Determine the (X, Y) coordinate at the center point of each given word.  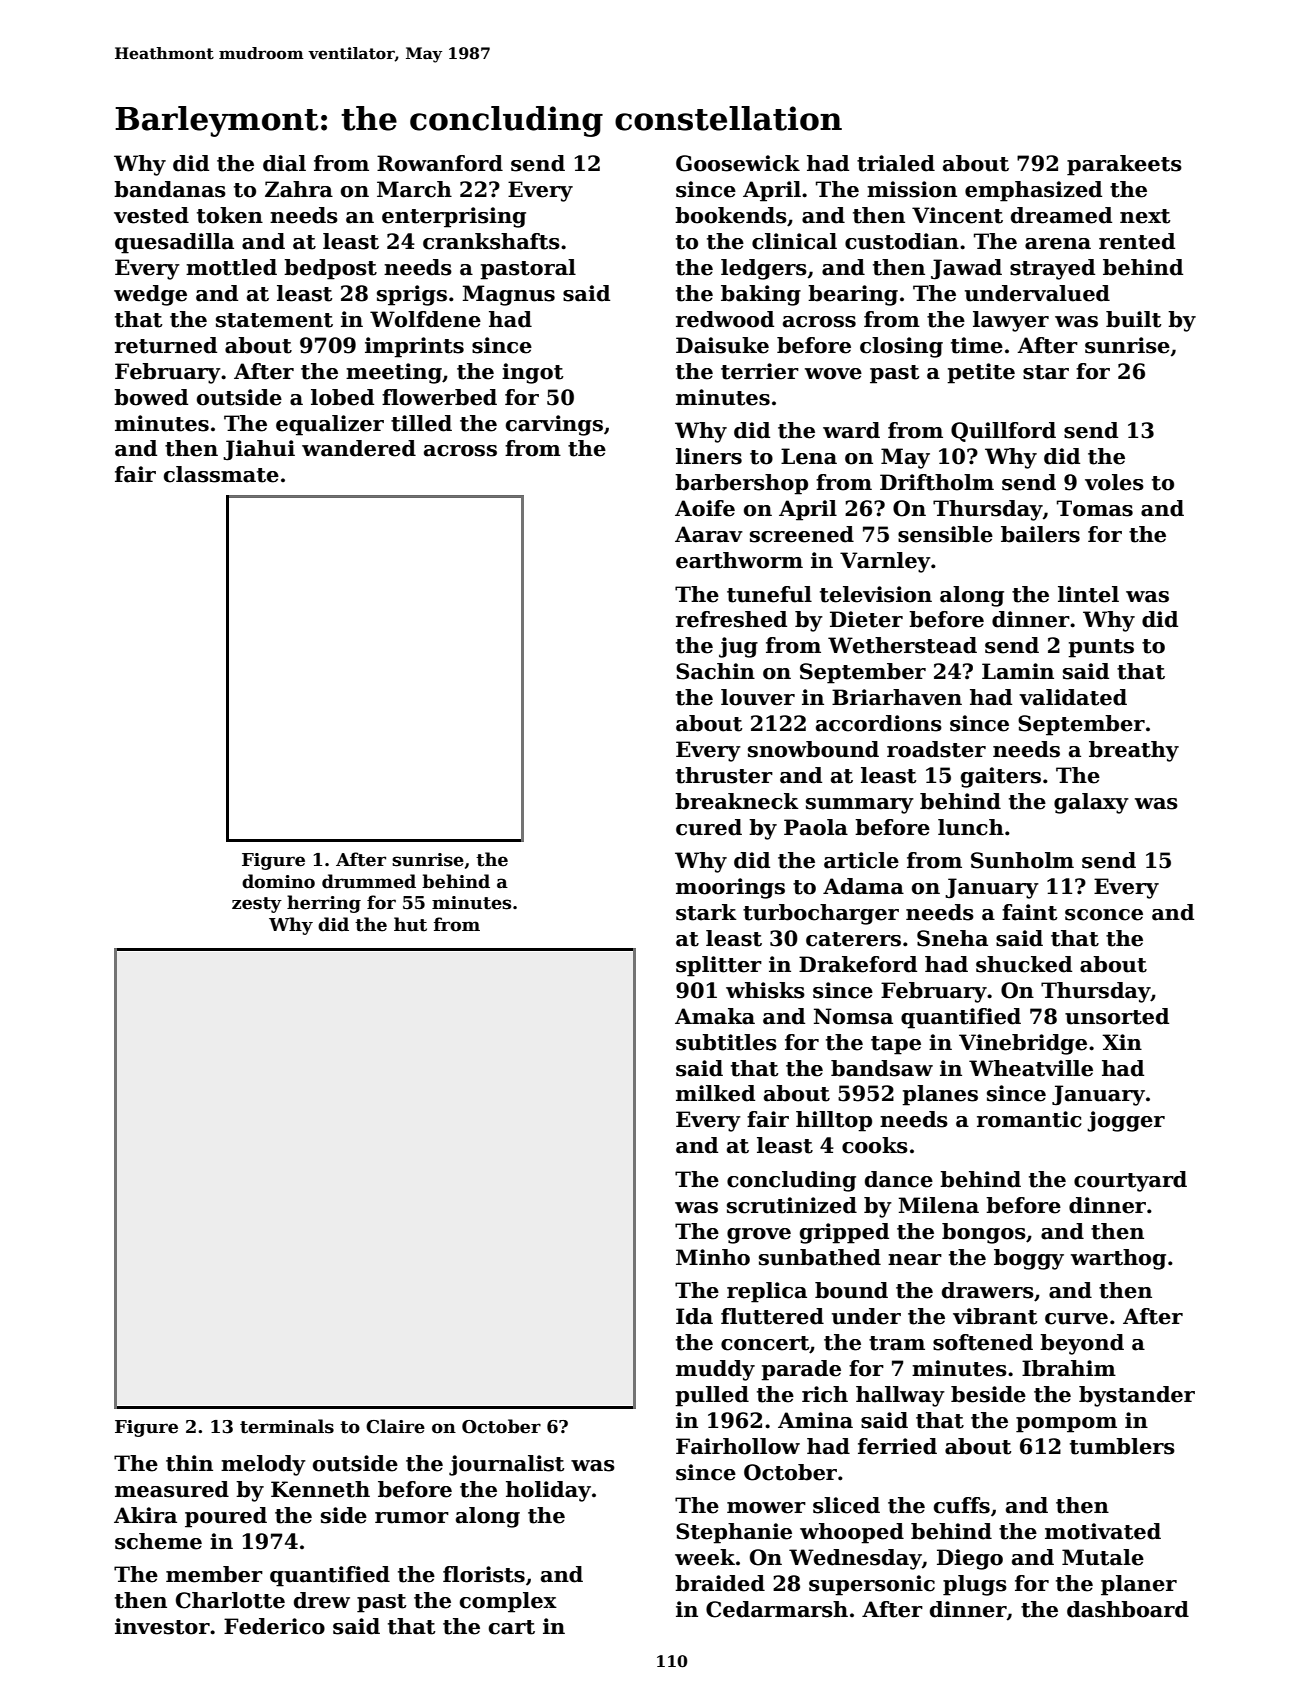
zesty (257, 905)
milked (715, 1093)
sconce (1104, 915)
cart (512, 1627)
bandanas (170, 189)
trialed (896, 163)
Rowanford (440, 163)
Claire (395, 1426)
